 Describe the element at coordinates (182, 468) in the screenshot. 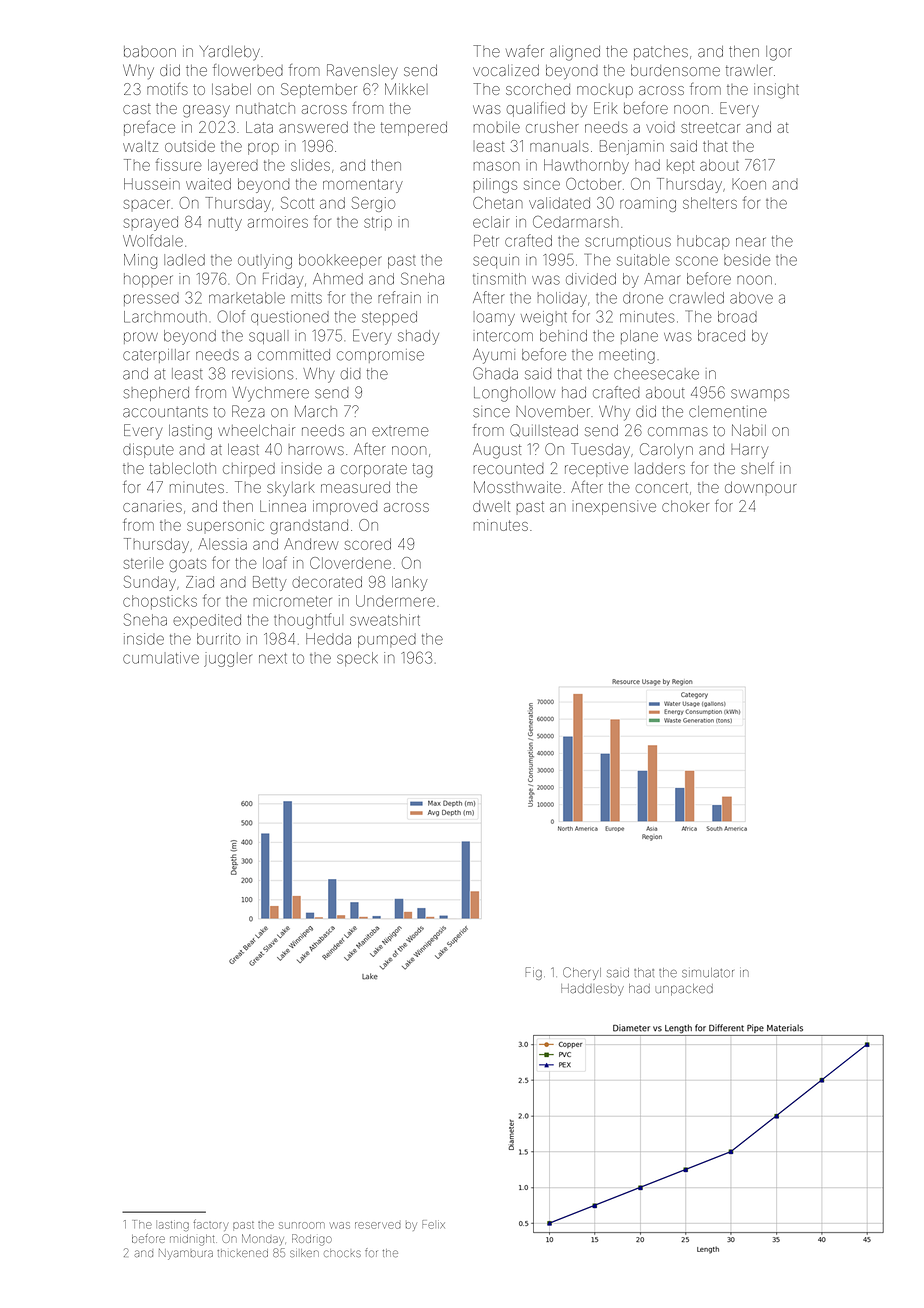

I see `tablecloth` at that location.
